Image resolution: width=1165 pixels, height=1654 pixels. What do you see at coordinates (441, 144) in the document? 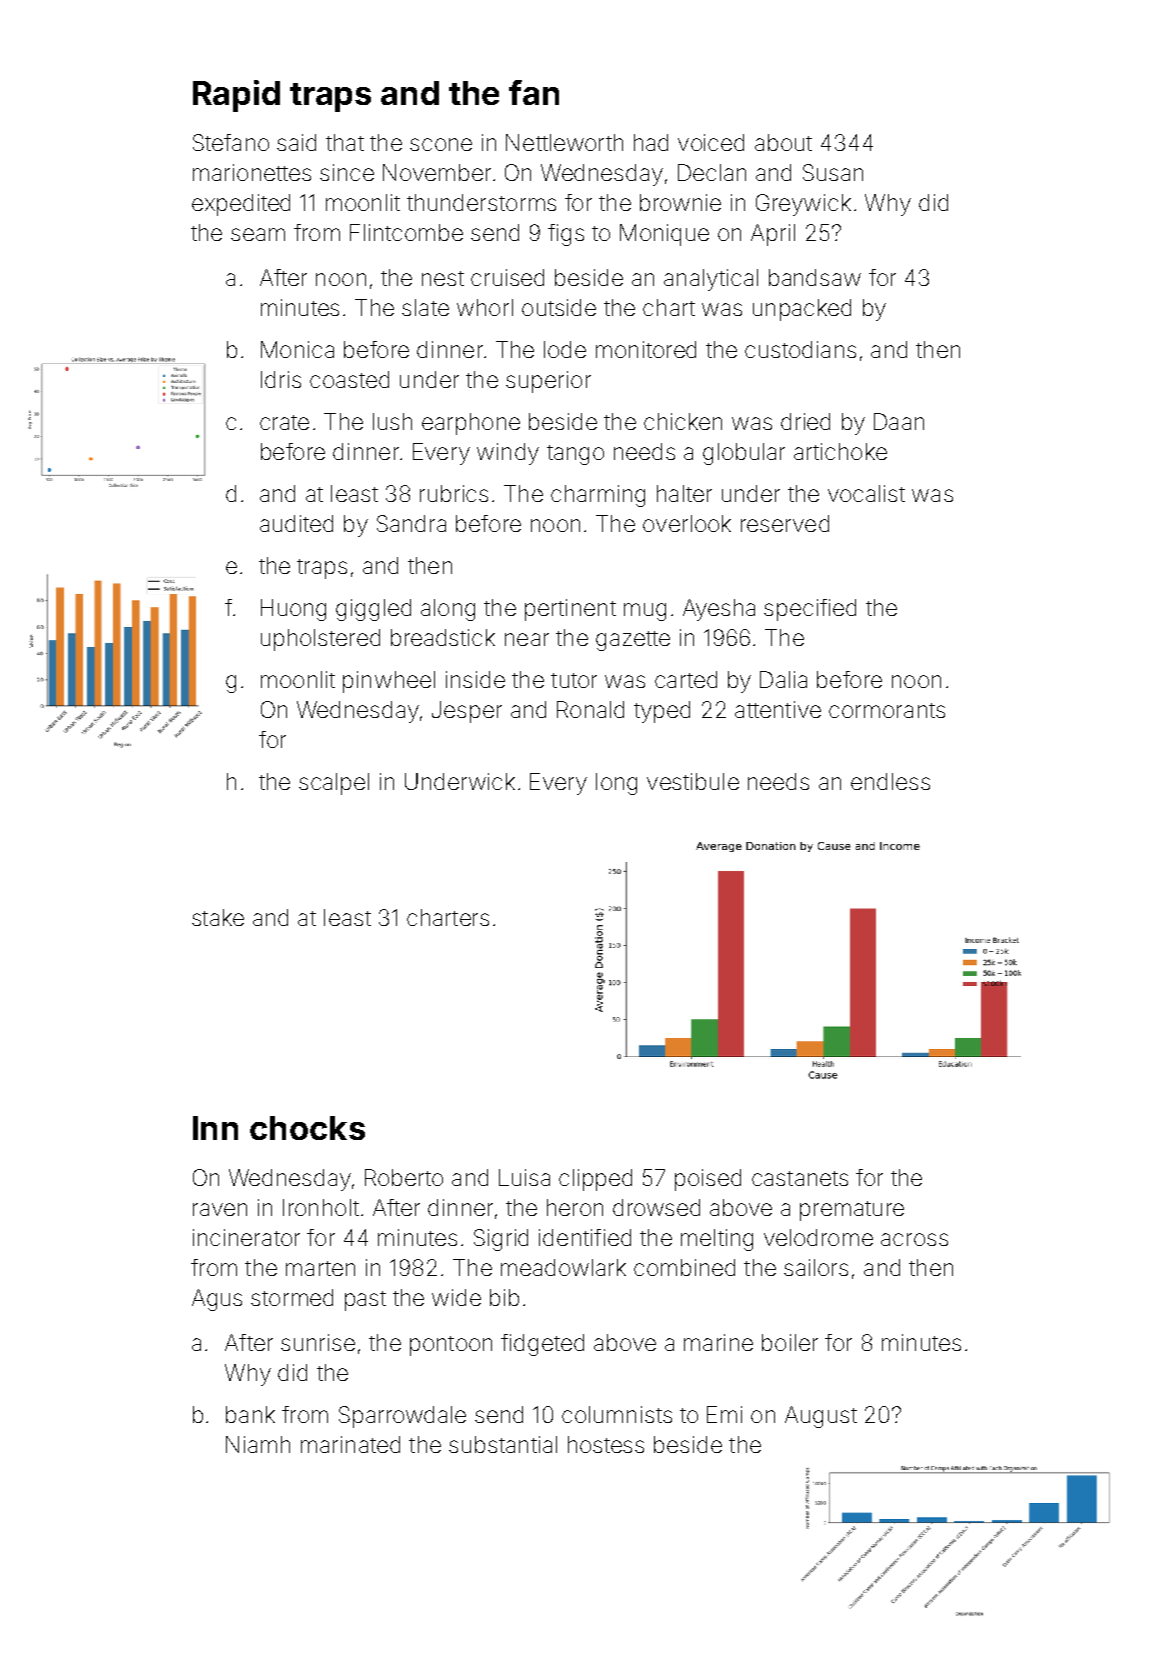
I see `scone` at bounding box center [441, 144].
